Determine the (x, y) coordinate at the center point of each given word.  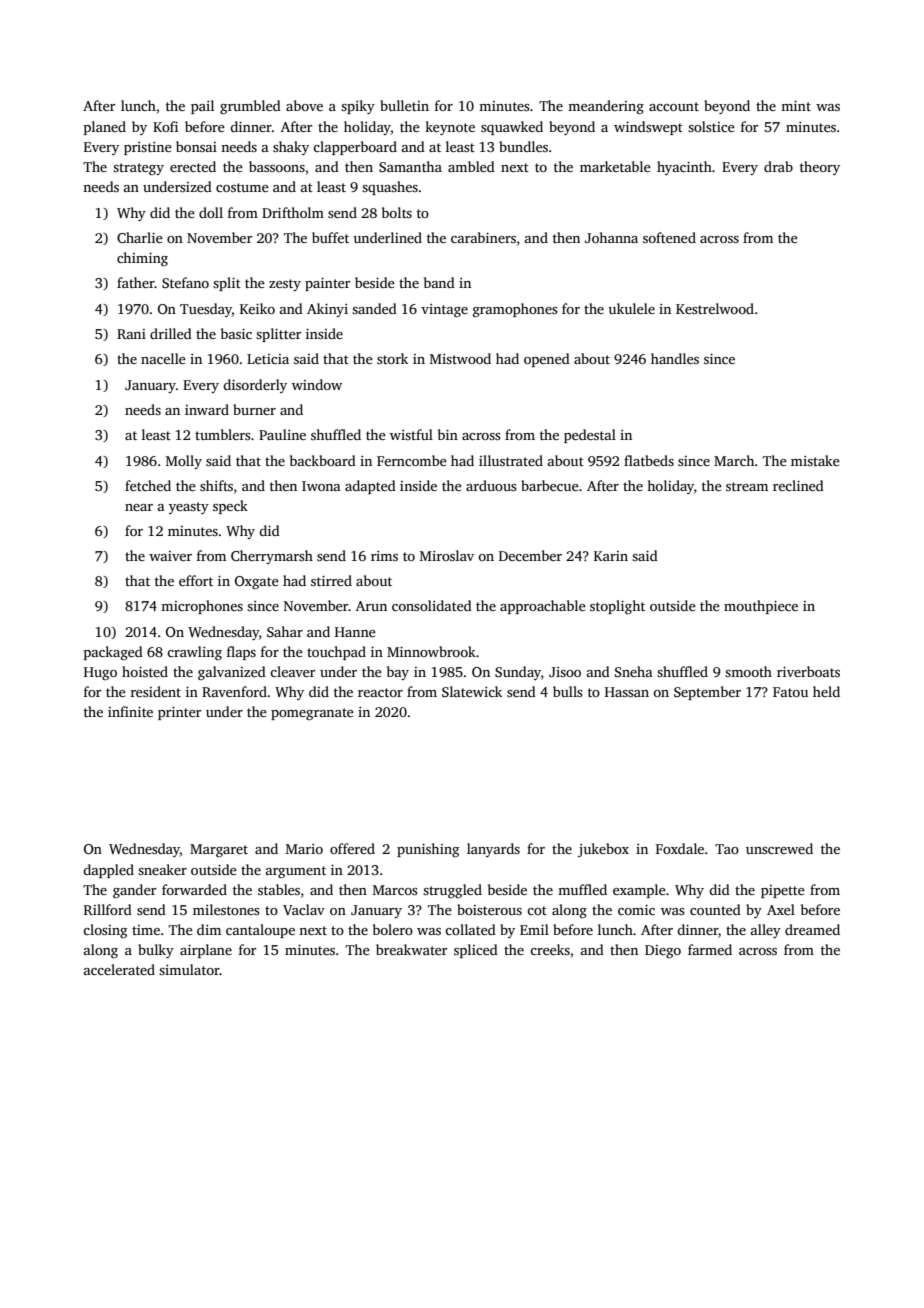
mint (796, 106)
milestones (226, 909)
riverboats (808, 671)
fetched (148, 485)
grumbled (250, 107)
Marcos (395, 890)
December (530, 555)
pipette (783, 891)
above (304, 105)
